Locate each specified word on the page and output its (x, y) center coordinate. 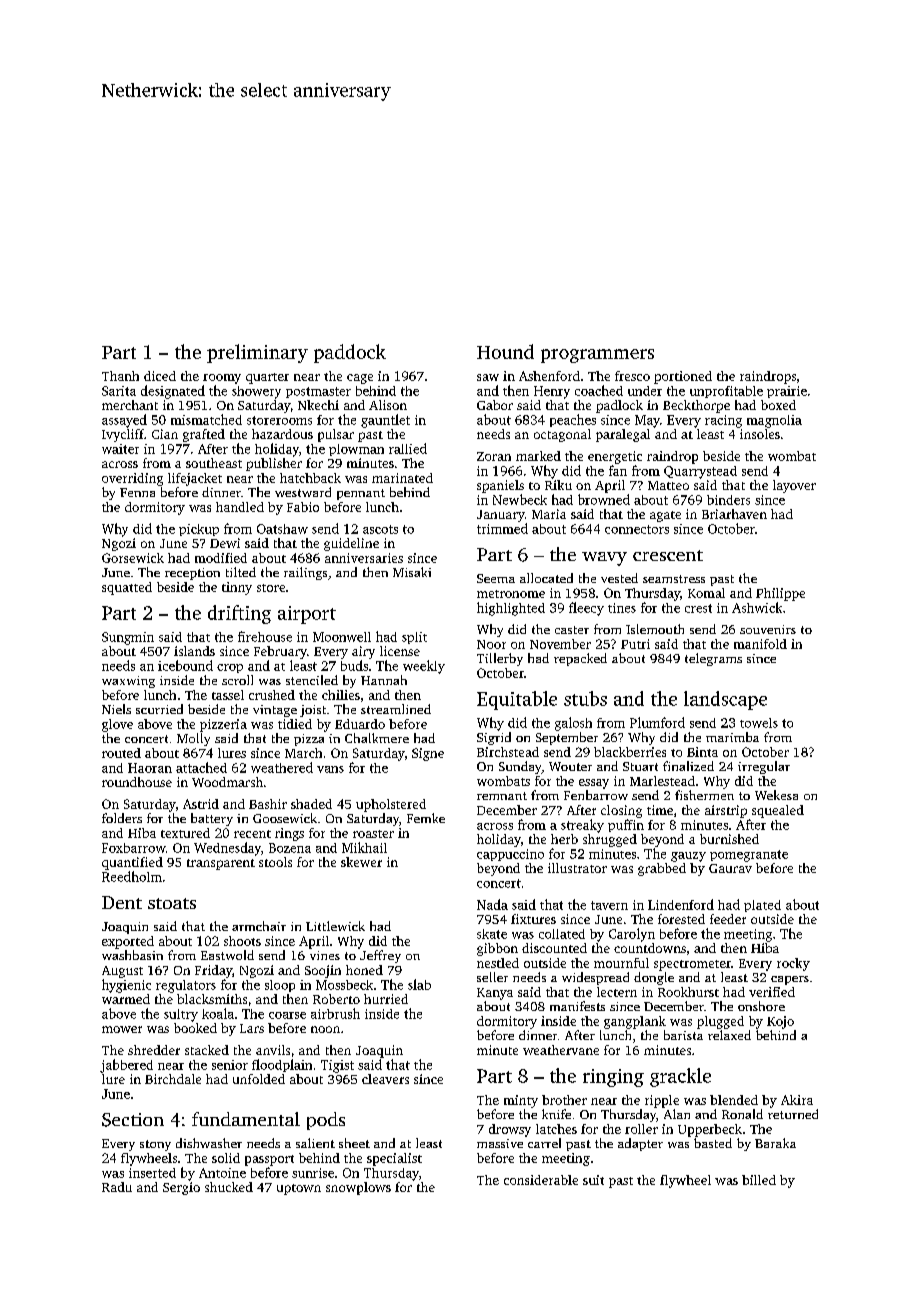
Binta (702, 752)
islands (194, 651)
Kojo (780, 1022)
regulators (186, 986)
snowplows (358, 1188)
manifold (760, 644)
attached (201, 767)
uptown (299, 1189)
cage (360, 379)
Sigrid (494, 738)
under (645, 391)
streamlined (396, 709)
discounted (554, 948)
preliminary (257, 353)
